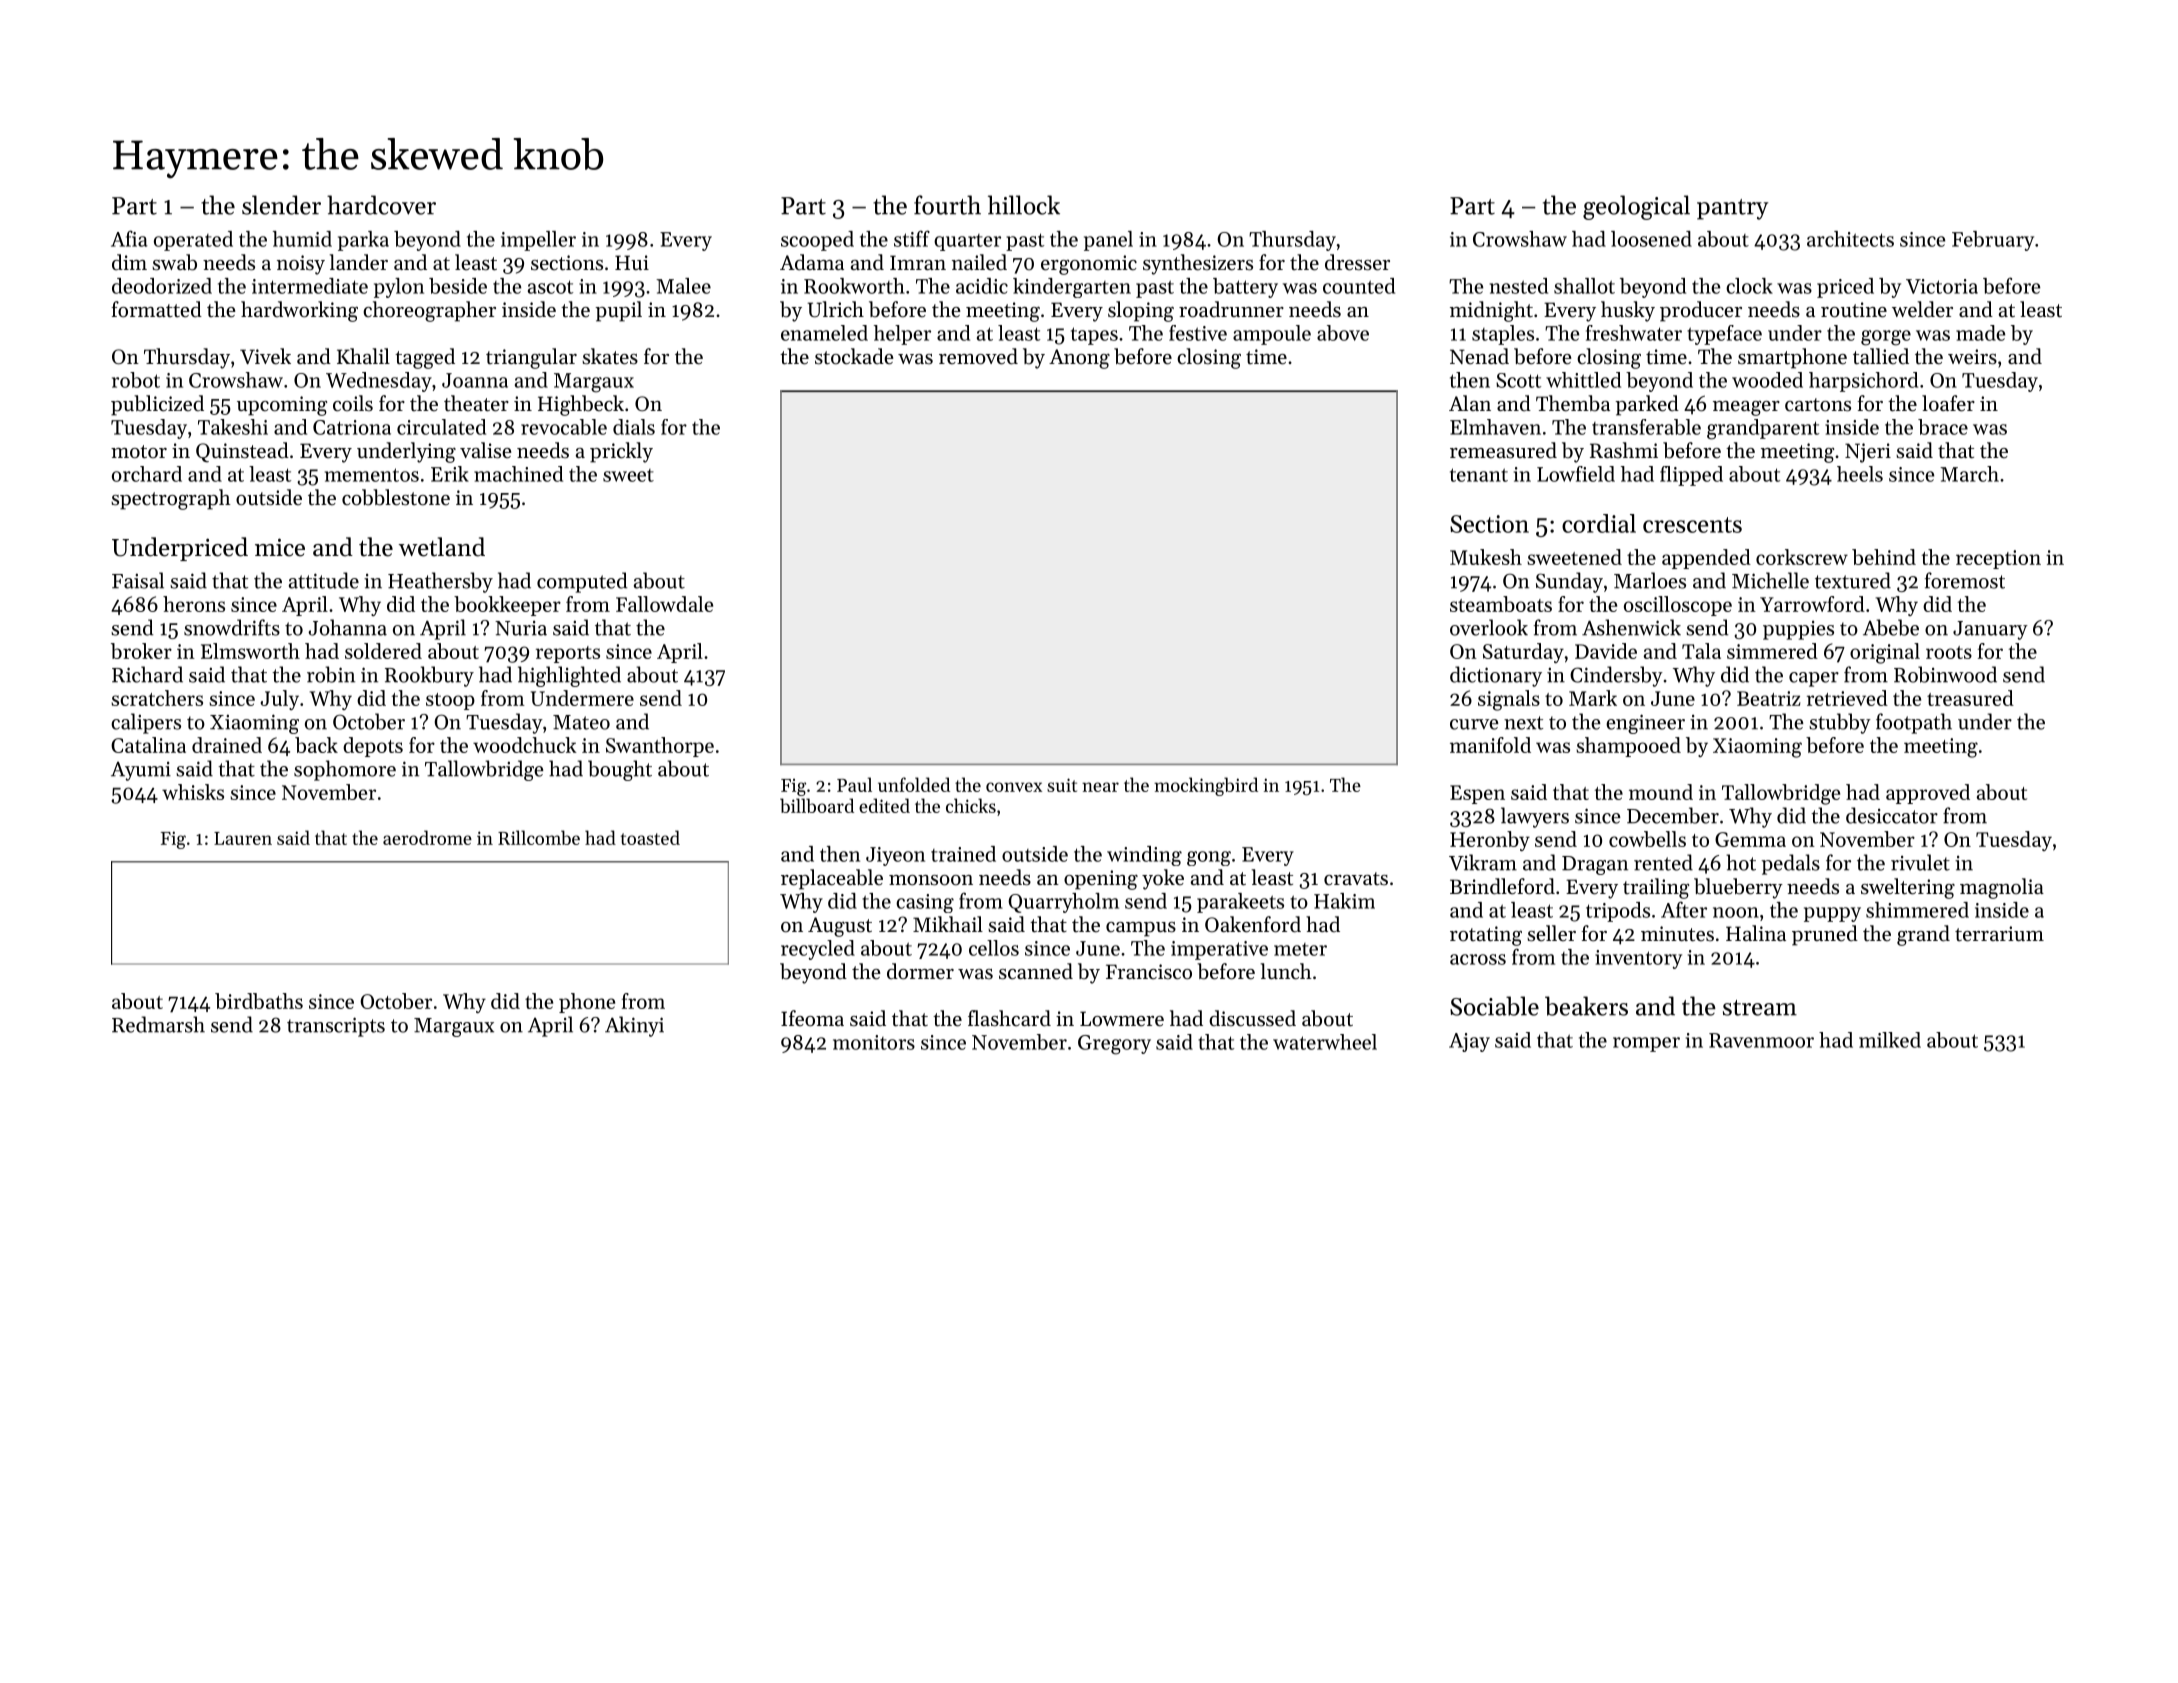  I want to click on hillock, so click(1024, 205).
